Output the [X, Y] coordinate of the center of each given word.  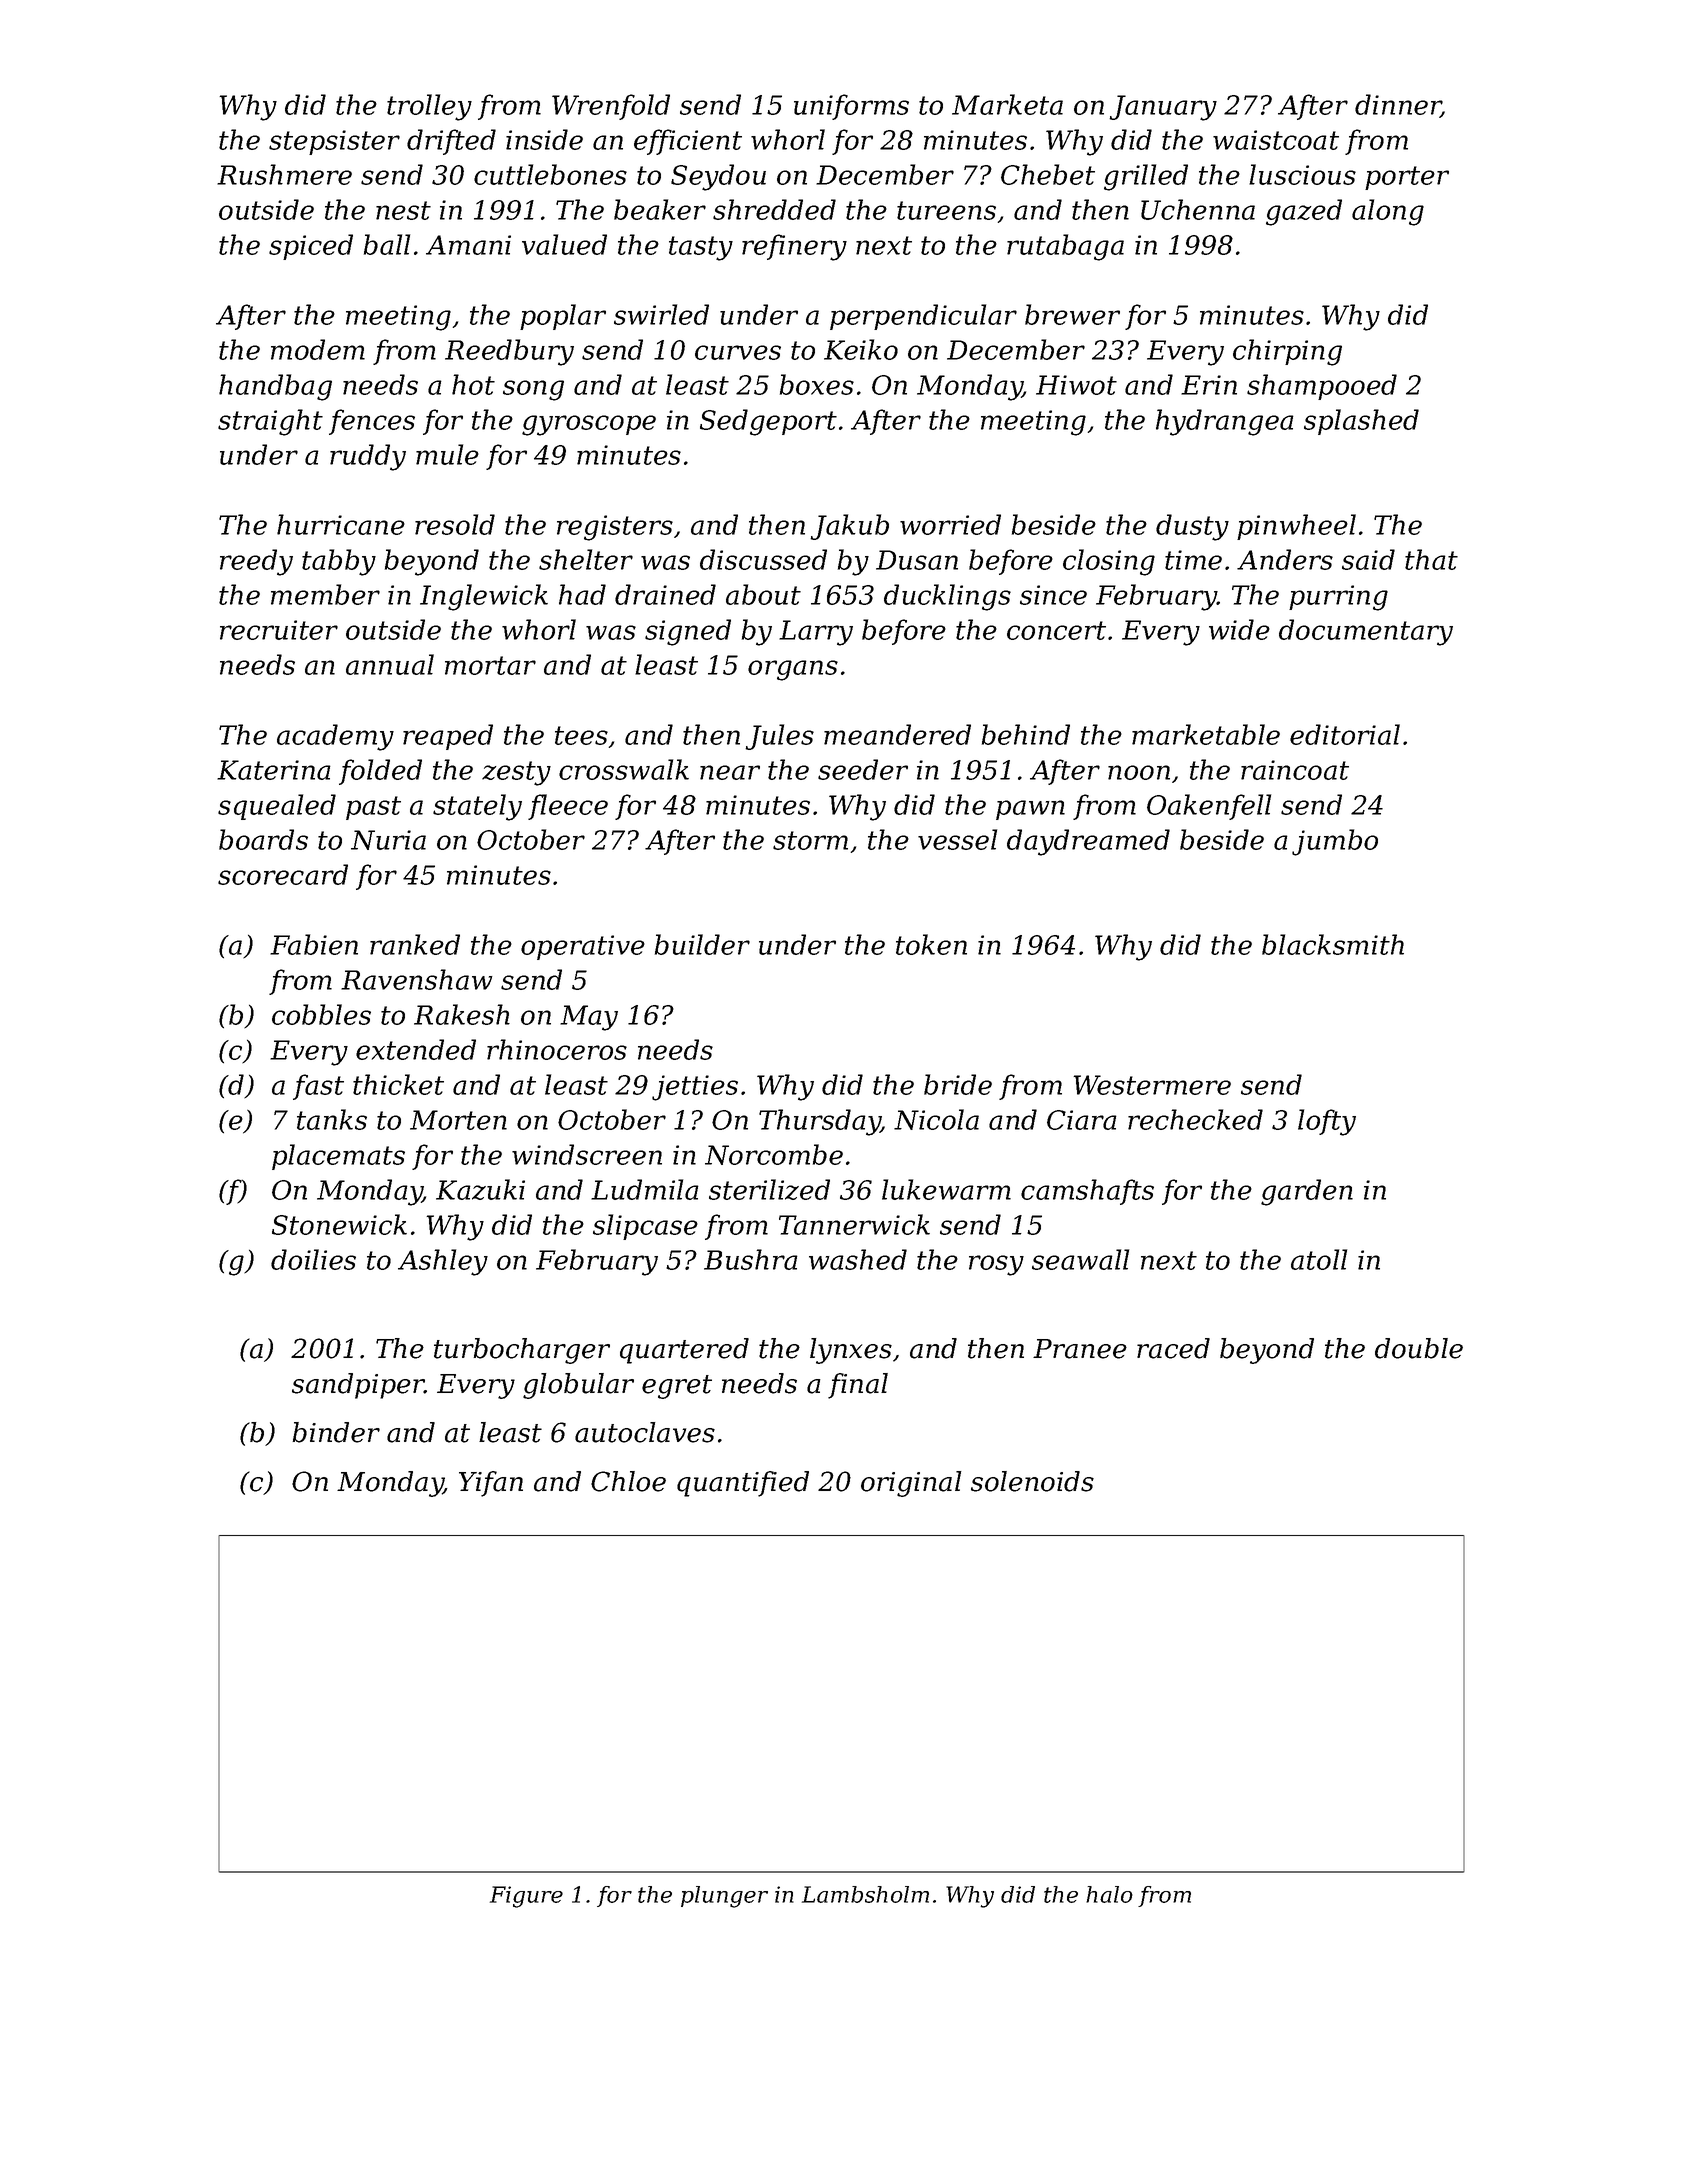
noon [1139, 772]
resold [455, 524]
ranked [415, 944]
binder [336, 1432]
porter [1407, 178]
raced [1173, 1348]
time [1193, 560]
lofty [1327, 1122]
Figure [526, 1897]
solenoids [1032, 1481]
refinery [794, 247]
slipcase [645, 1227]
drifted [451, 142]
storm [810, 840]
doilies [313, 1259]
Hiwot [1076, 385]
